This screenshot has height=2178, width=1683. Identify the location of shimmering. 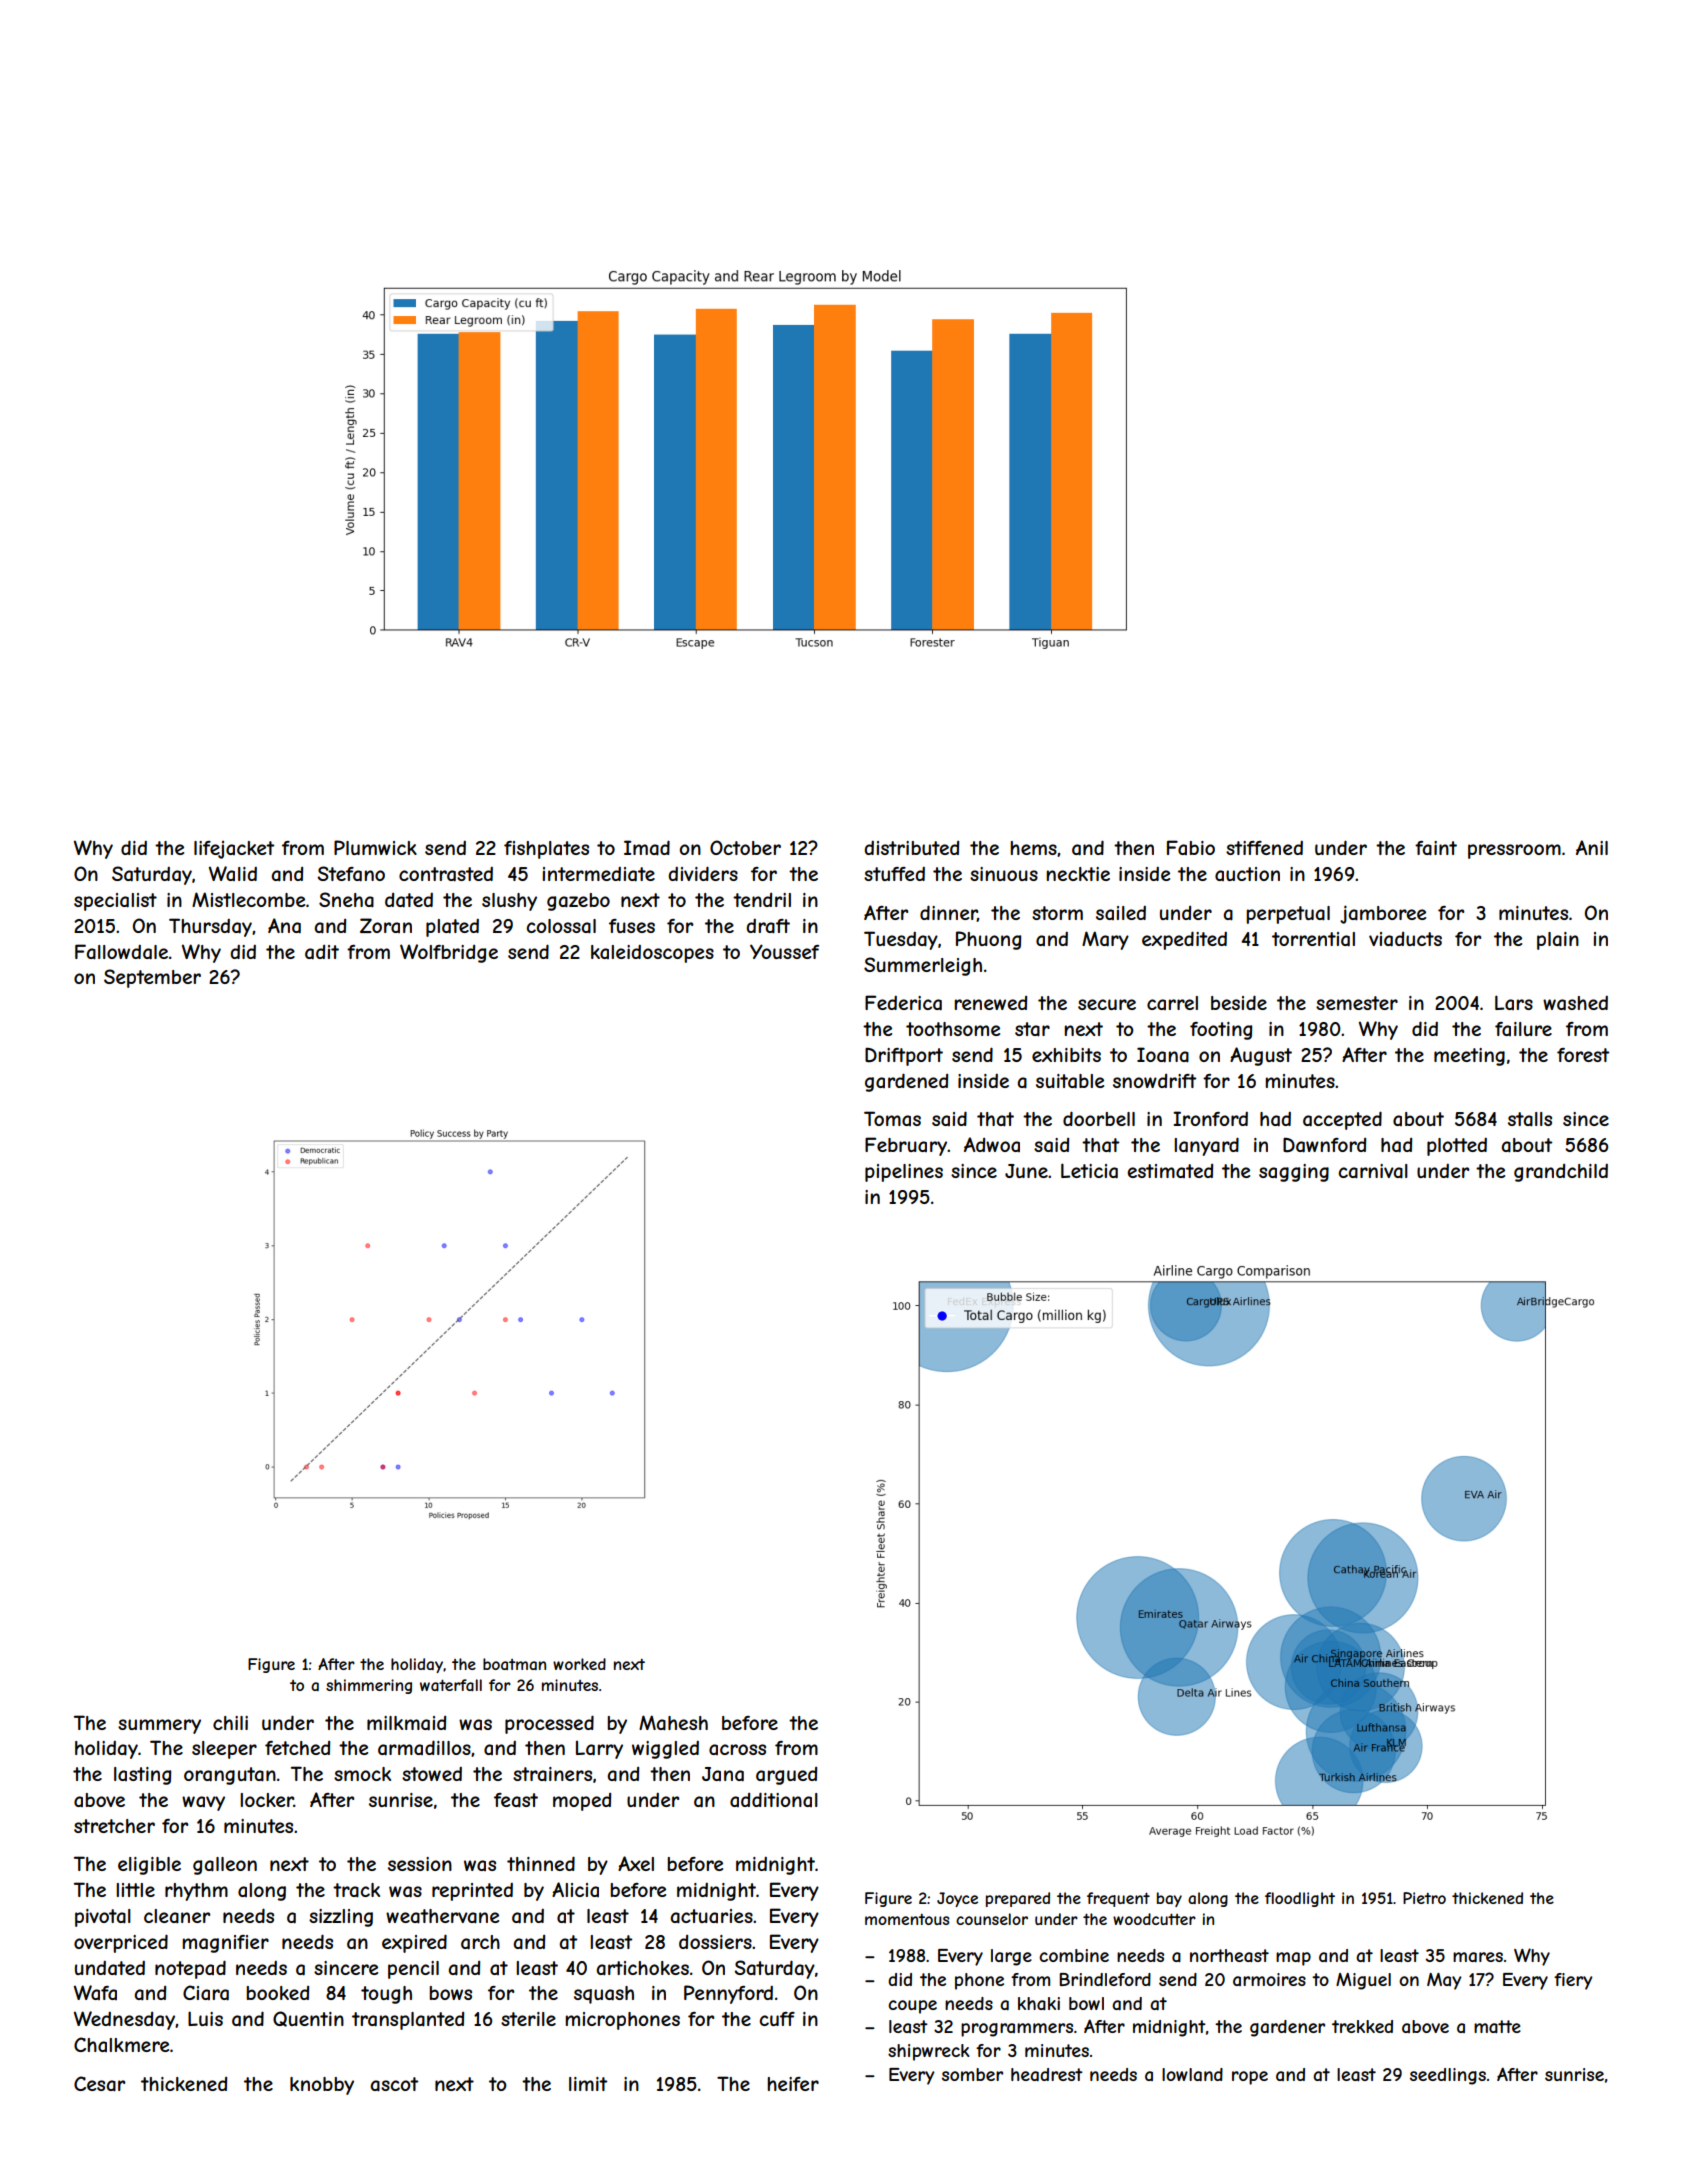
(369, 1686).
